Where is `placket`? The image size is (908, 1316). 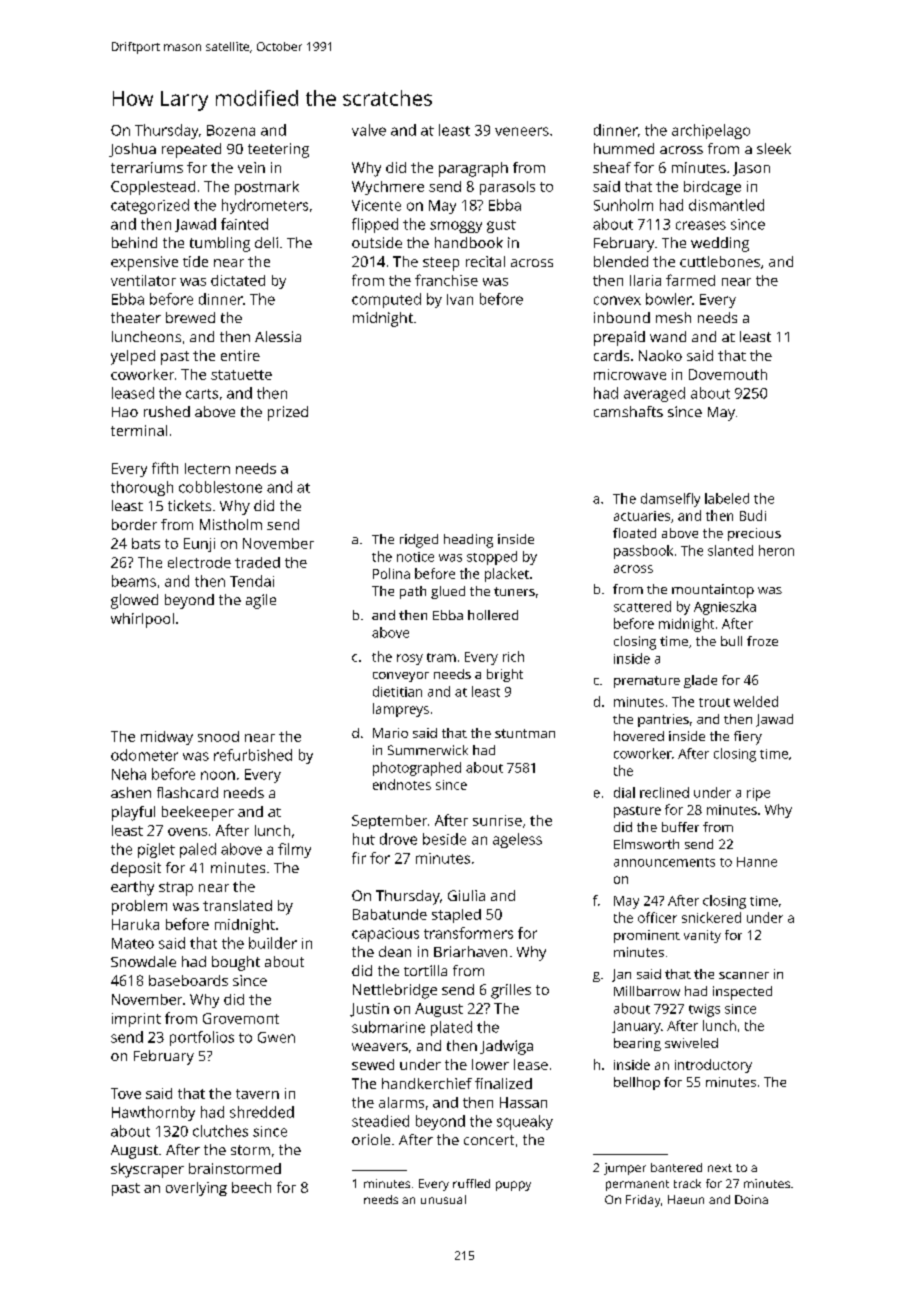 placket is located at coordinates (507, 575).
